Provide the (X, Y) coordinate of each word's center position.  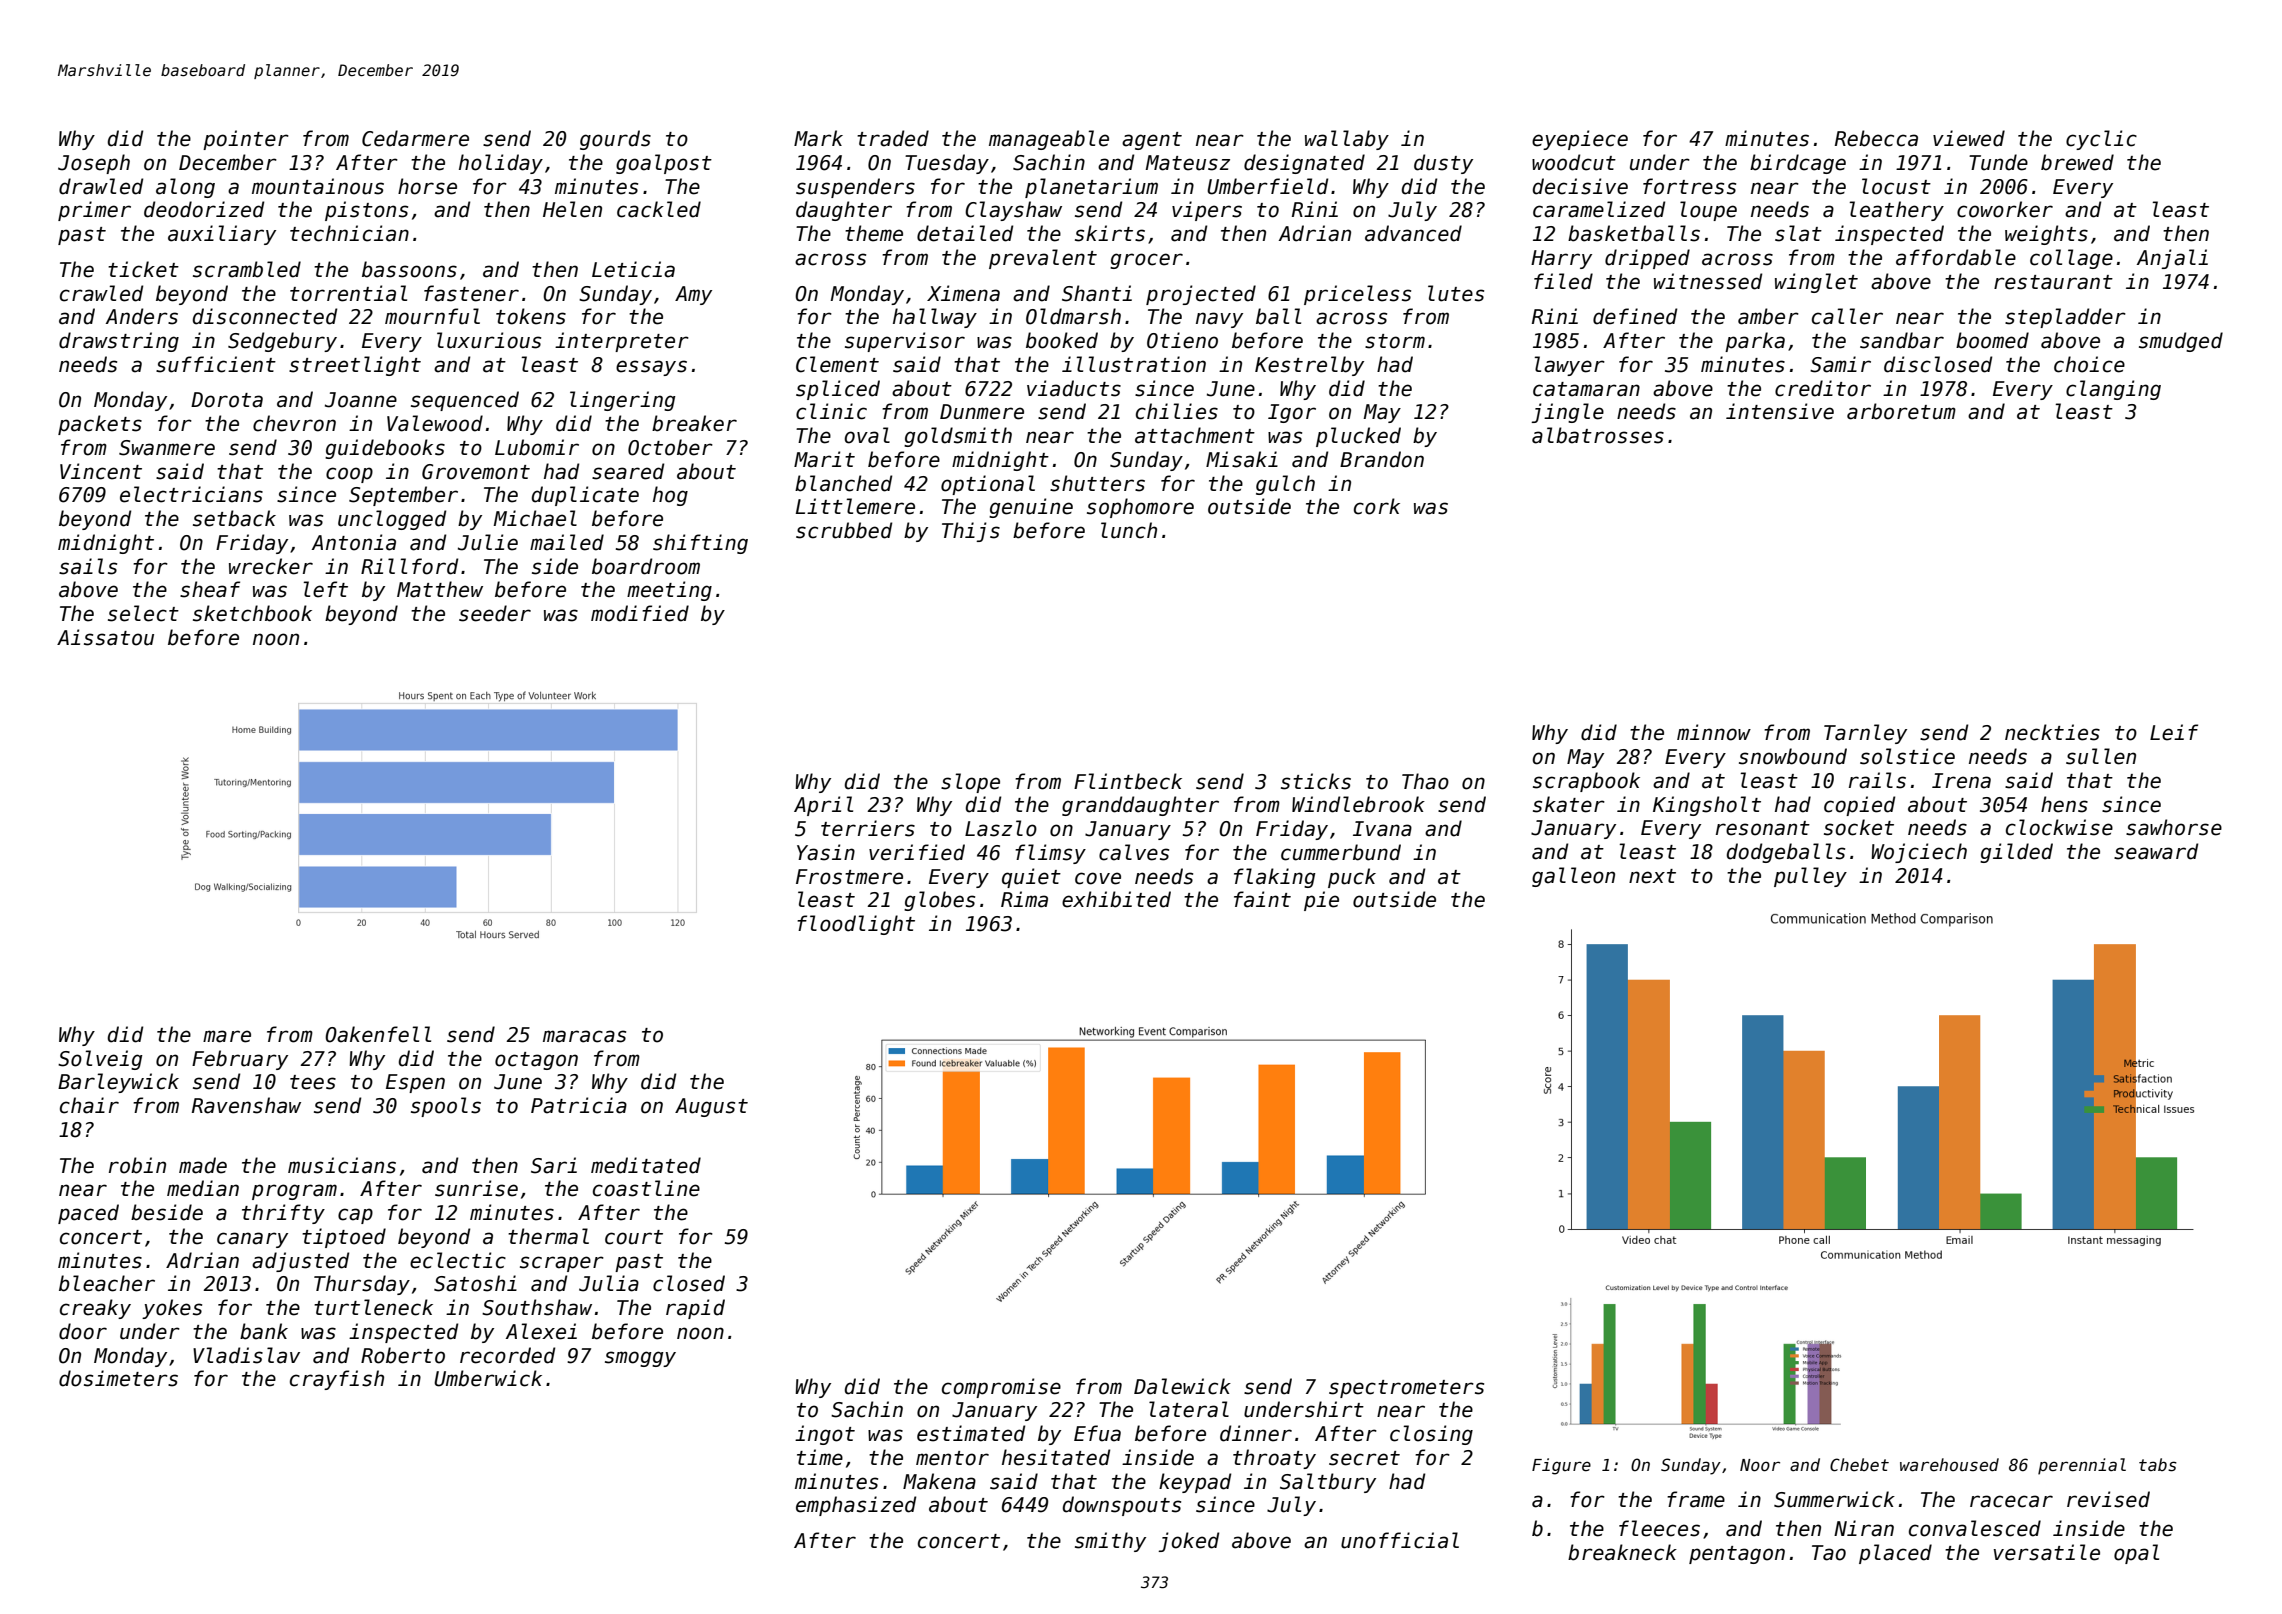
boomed (1992, 340)
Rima (1024, 899)
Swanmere (167, 448)
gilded (2016, 853)
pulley (1810, 877)
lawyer (1569, 366)
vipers (1207, 211)
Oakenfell (378, 1034)
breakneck (1622, 1552)
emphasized (856, 1506)
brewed (2077, 162)
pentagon (1737, 1555)
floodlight (856, 925)
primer (94, 211)
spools (446, 1107)
